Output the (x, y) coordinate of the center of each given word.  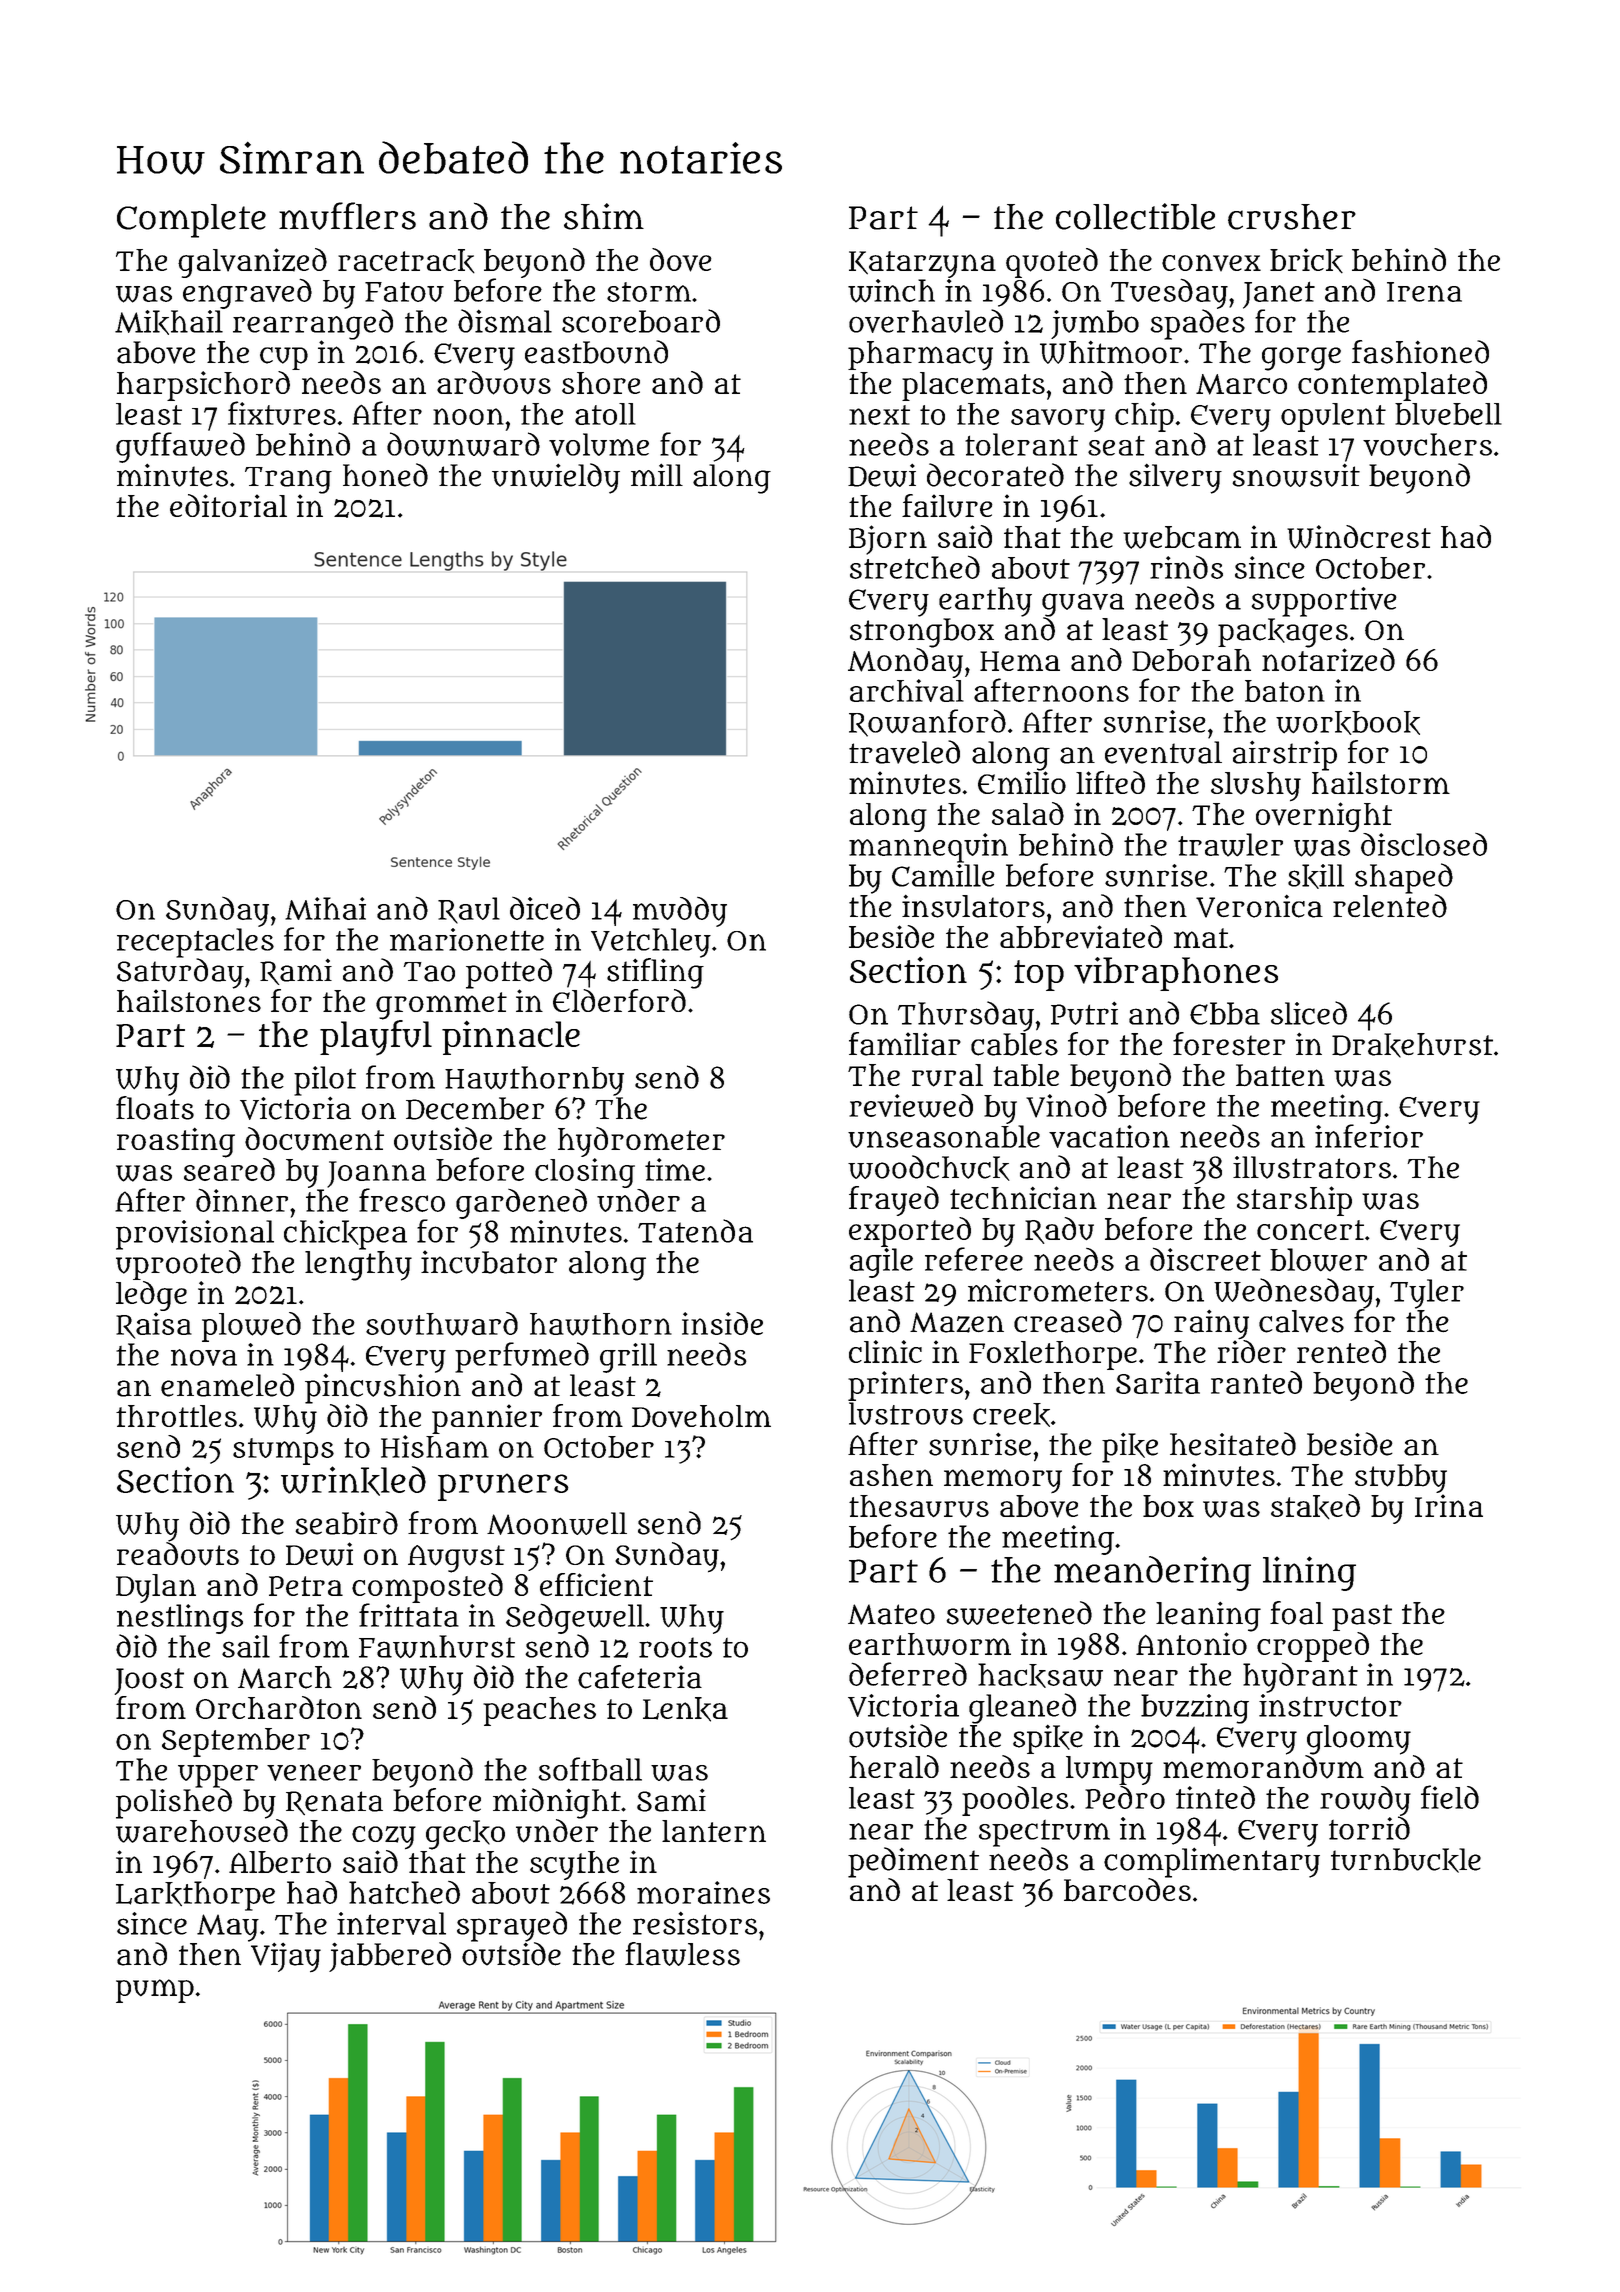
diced (545, 908)
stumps (283, 1451)
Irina (1449, 1505)
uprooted (178, 1265)
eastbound (596, 352)
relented (1390, 906)
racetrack (406, 261)
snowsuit (1296, 475)
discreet (1205, 1259)
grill (628, 1358)
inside (722, 1323)
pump (155, 1991)
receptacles (195, 943)
